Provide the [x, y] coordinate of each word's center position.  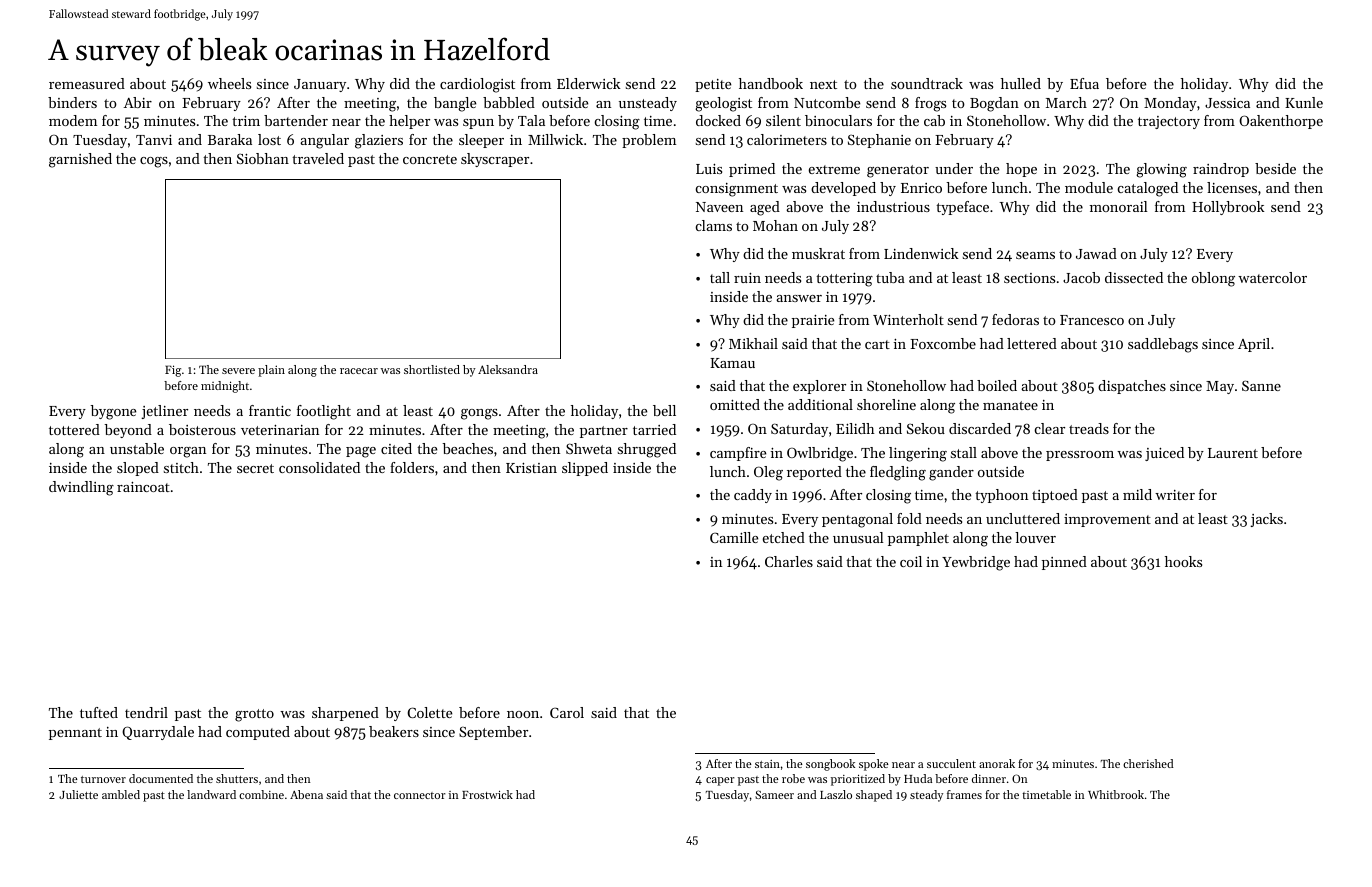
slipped [585, 469]
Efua [1084, 83]
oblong [1213, 279]
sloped [138, 469]
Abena [306, 794]
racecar [359, 371]
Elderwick [588, 83]
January [320, 85]
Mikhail [753, 343]
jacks [1266, 520]
